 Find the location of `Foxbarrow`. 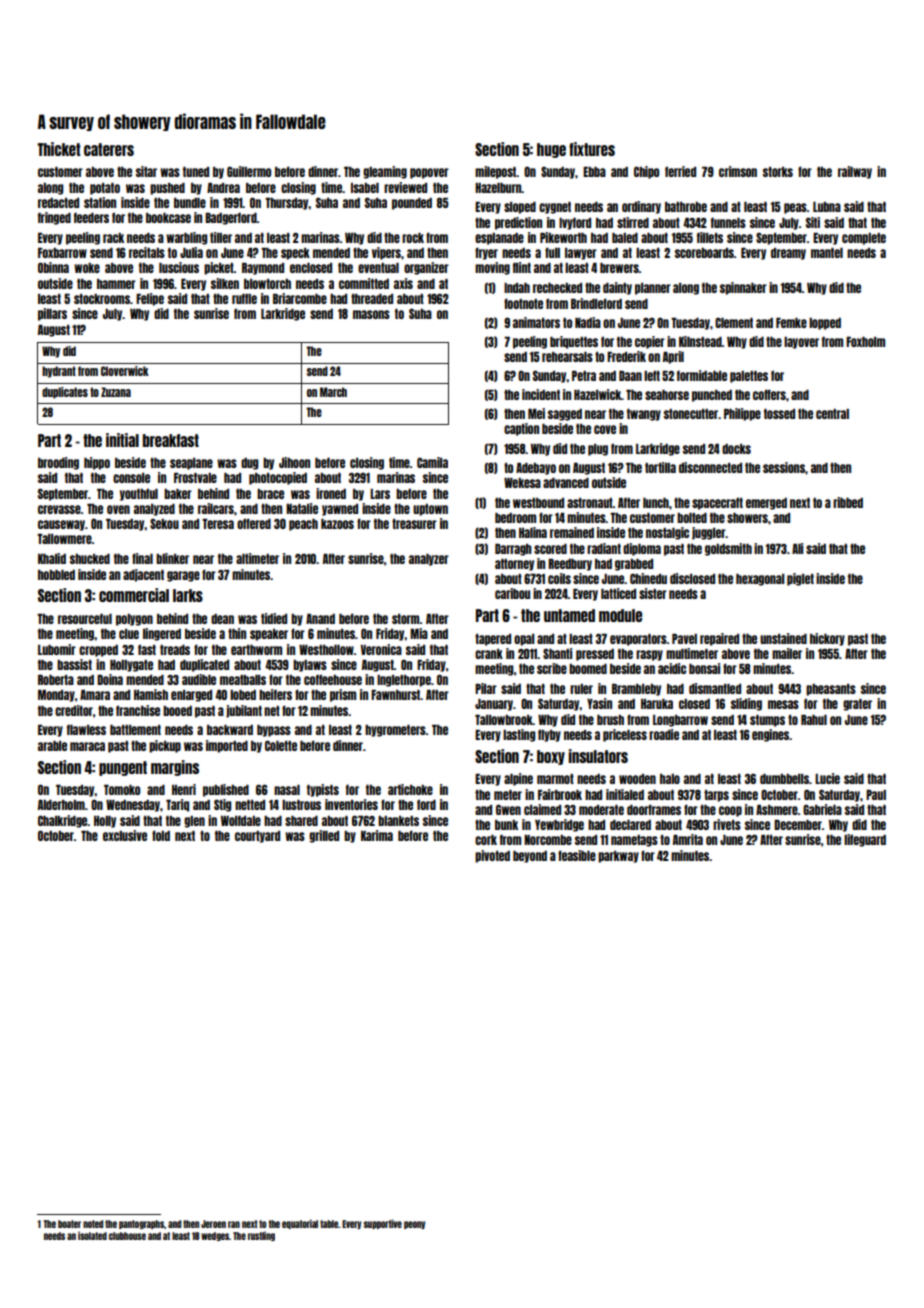

Foxbarrow is located at coordinates (62, 253).
